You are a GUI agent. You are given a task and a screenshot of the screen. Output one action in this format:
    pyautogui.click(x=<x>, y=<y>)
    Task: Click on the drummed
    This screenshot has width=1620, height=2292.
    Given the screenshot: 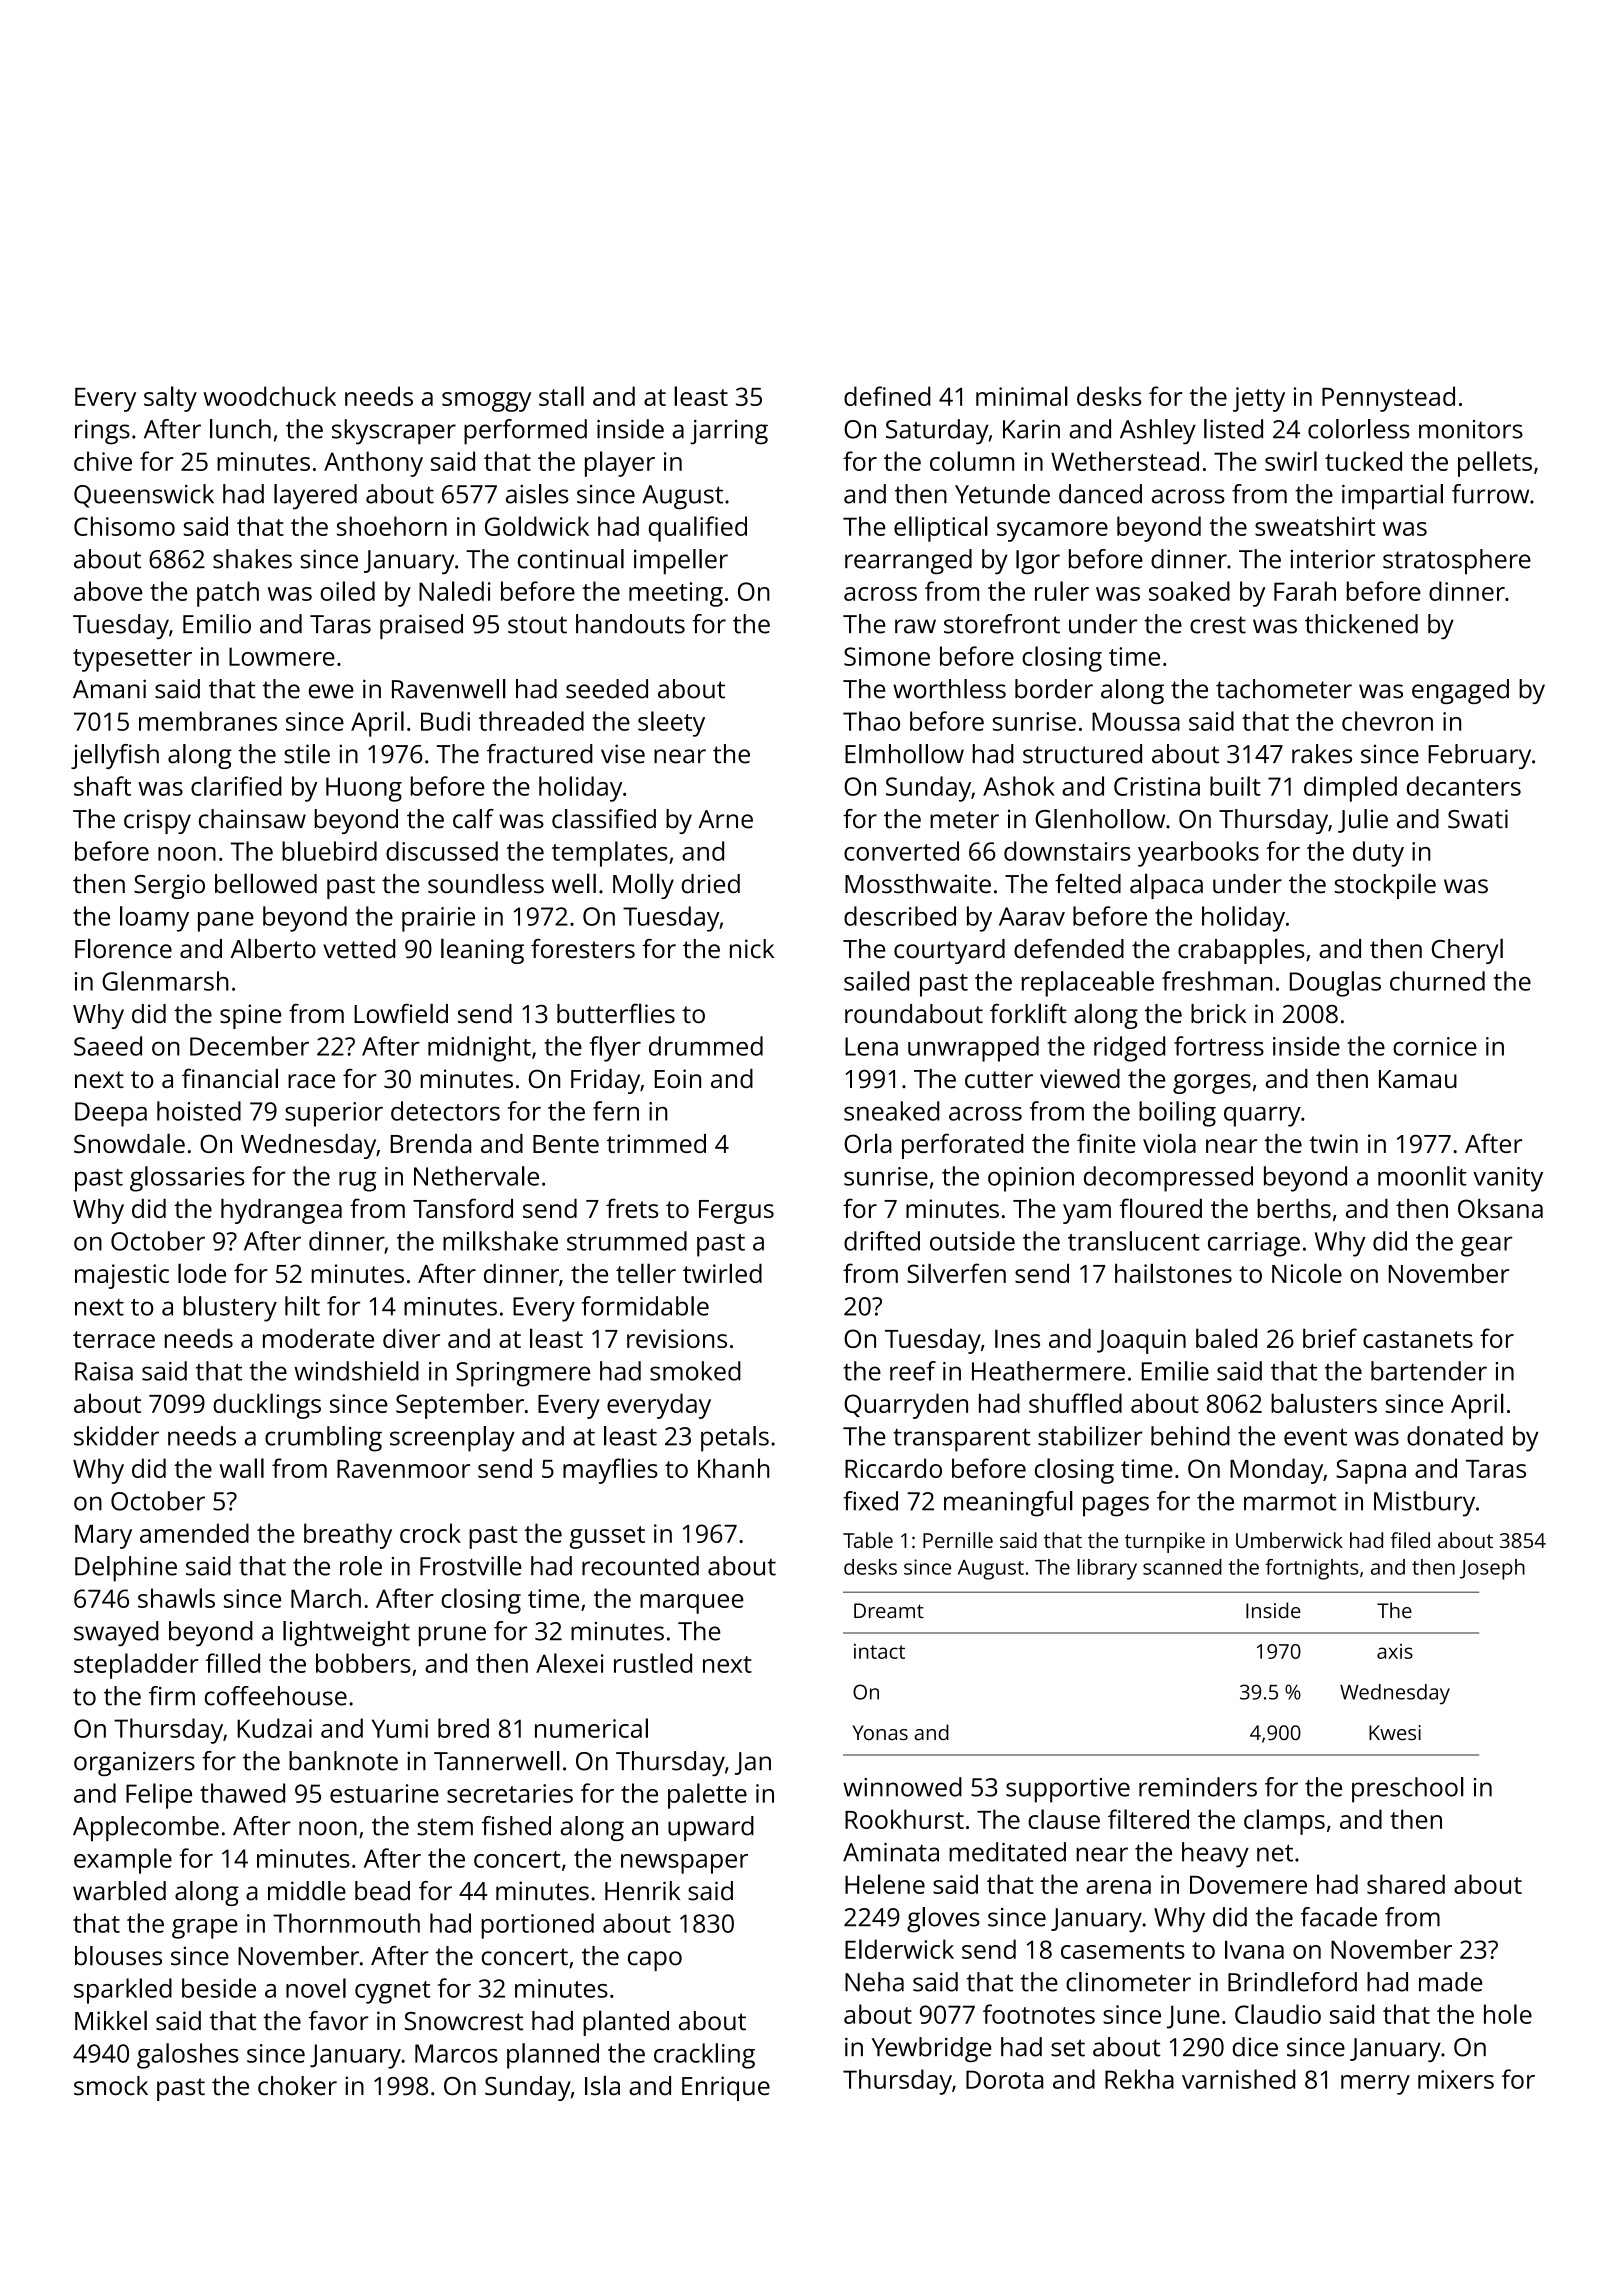 What is the action you would take?
    pyautogui.click(x=706, y=1046)
